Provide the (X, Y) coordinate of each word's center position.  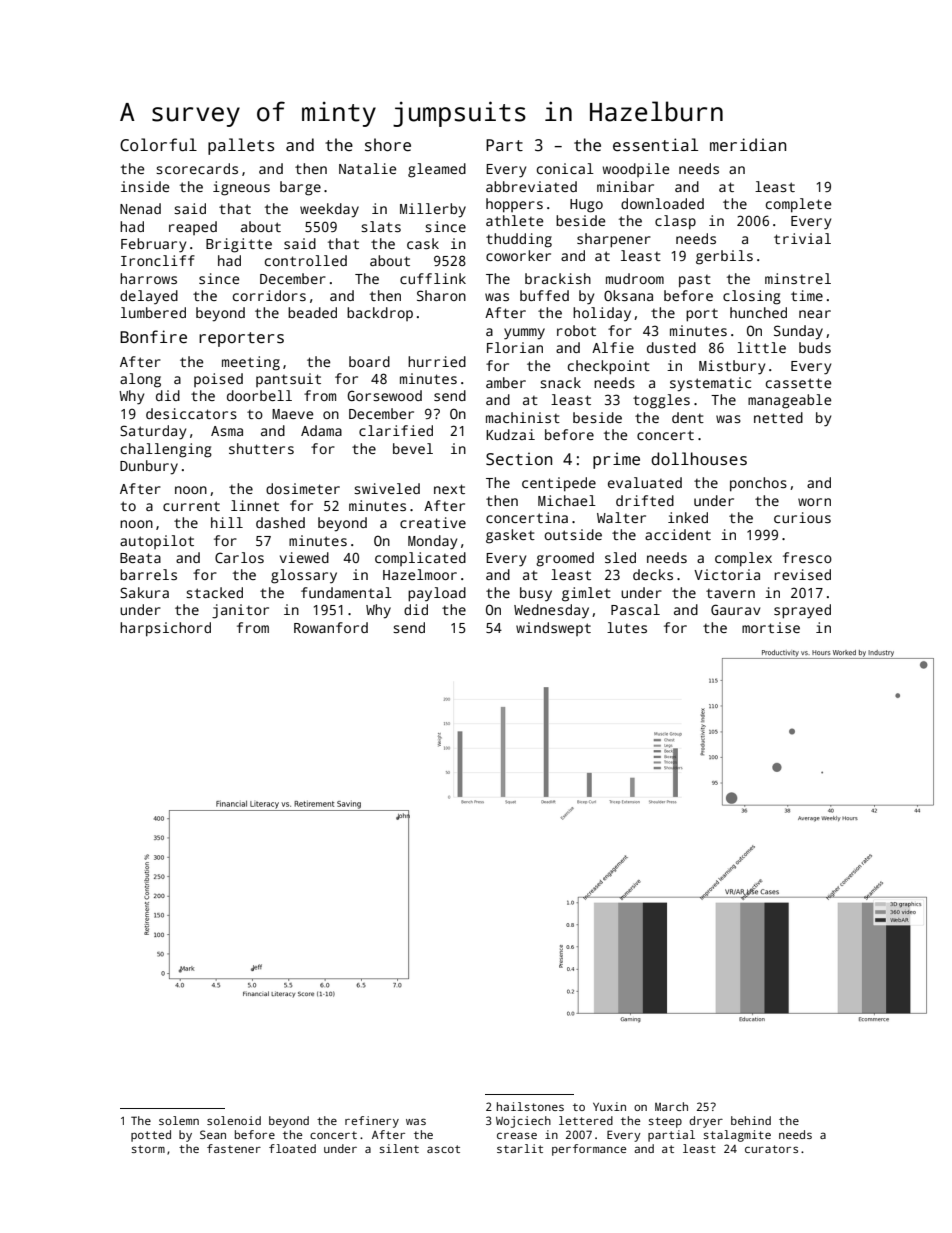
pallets (241, 146)
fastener (234, 1148)
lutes (627, 627)
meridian (748, 145)
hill (227, 522)
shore (388, 145)
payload (437, 594)
